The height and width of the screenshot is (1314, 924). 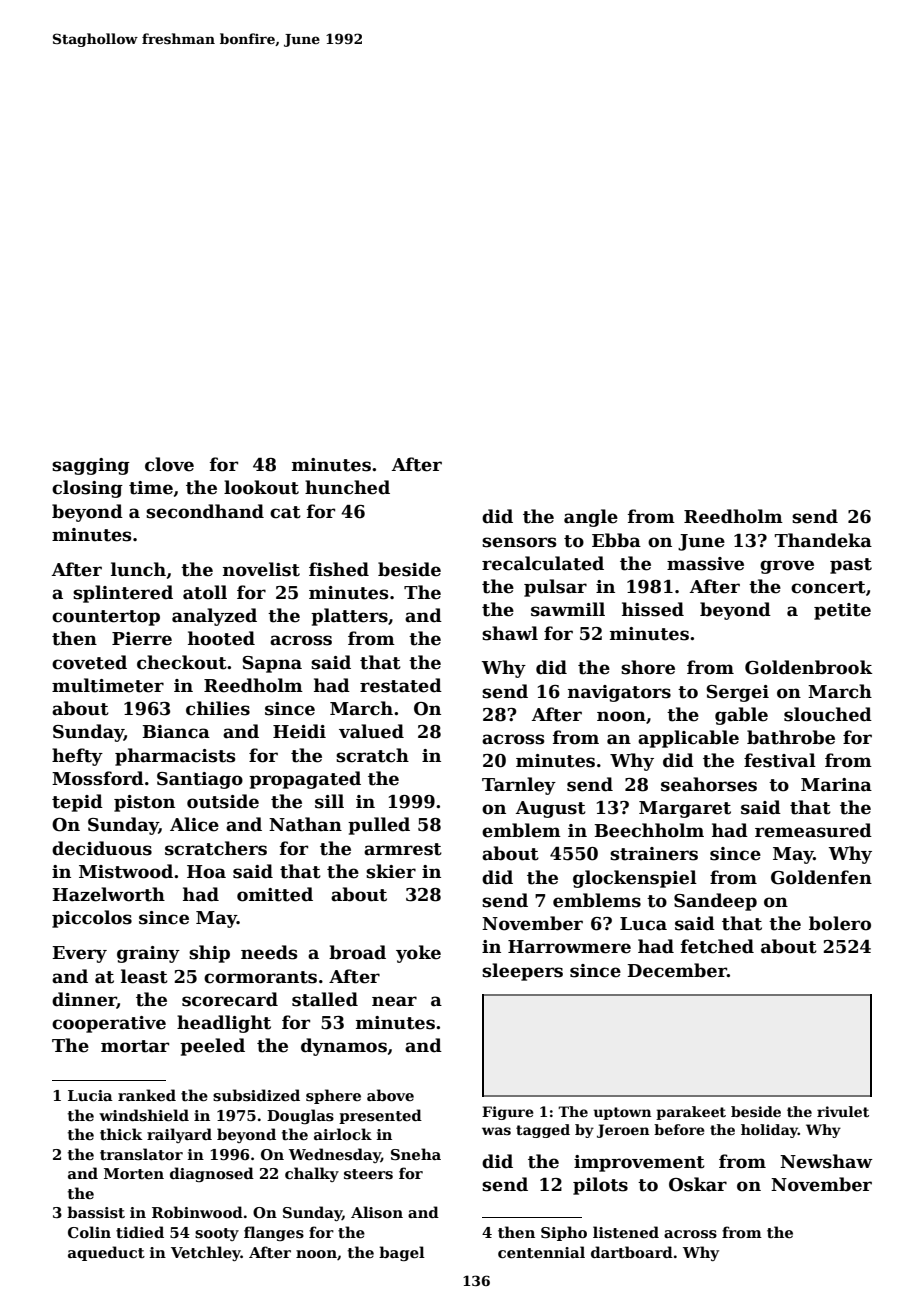 I want to click on bagel, so click(x=402, y=1253).
